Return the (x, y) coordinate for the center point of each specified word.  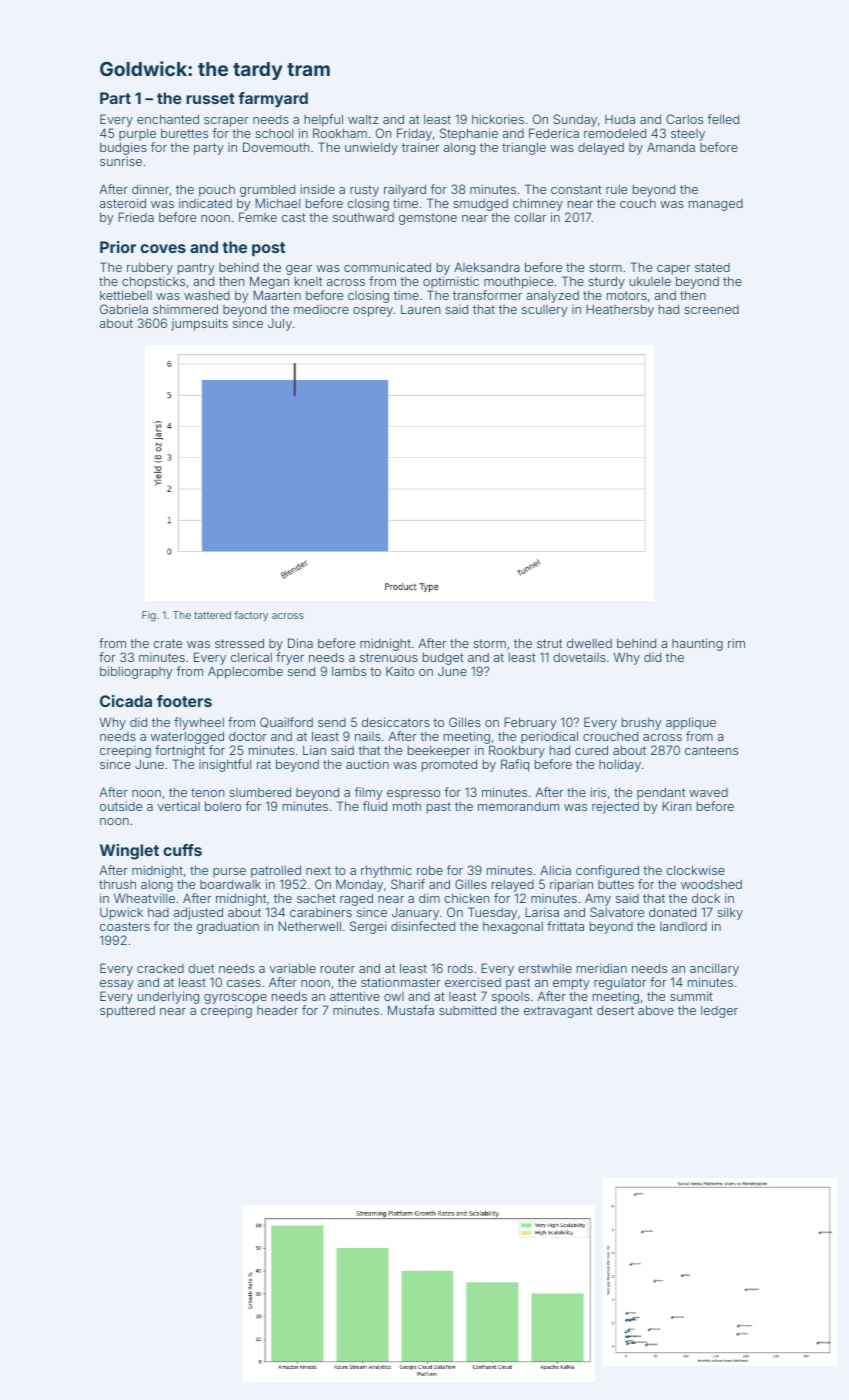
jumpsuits (199, 324)
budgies (123, 148)
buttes (616, 884)
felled (723, 119)
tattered (212, 615)
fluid (375, 806)
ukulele (650, 281)
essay (116, 985)
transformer (487, 295)
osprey (373, 312)
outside (121, 806)
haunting (697, 644)
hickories (498, 119)
